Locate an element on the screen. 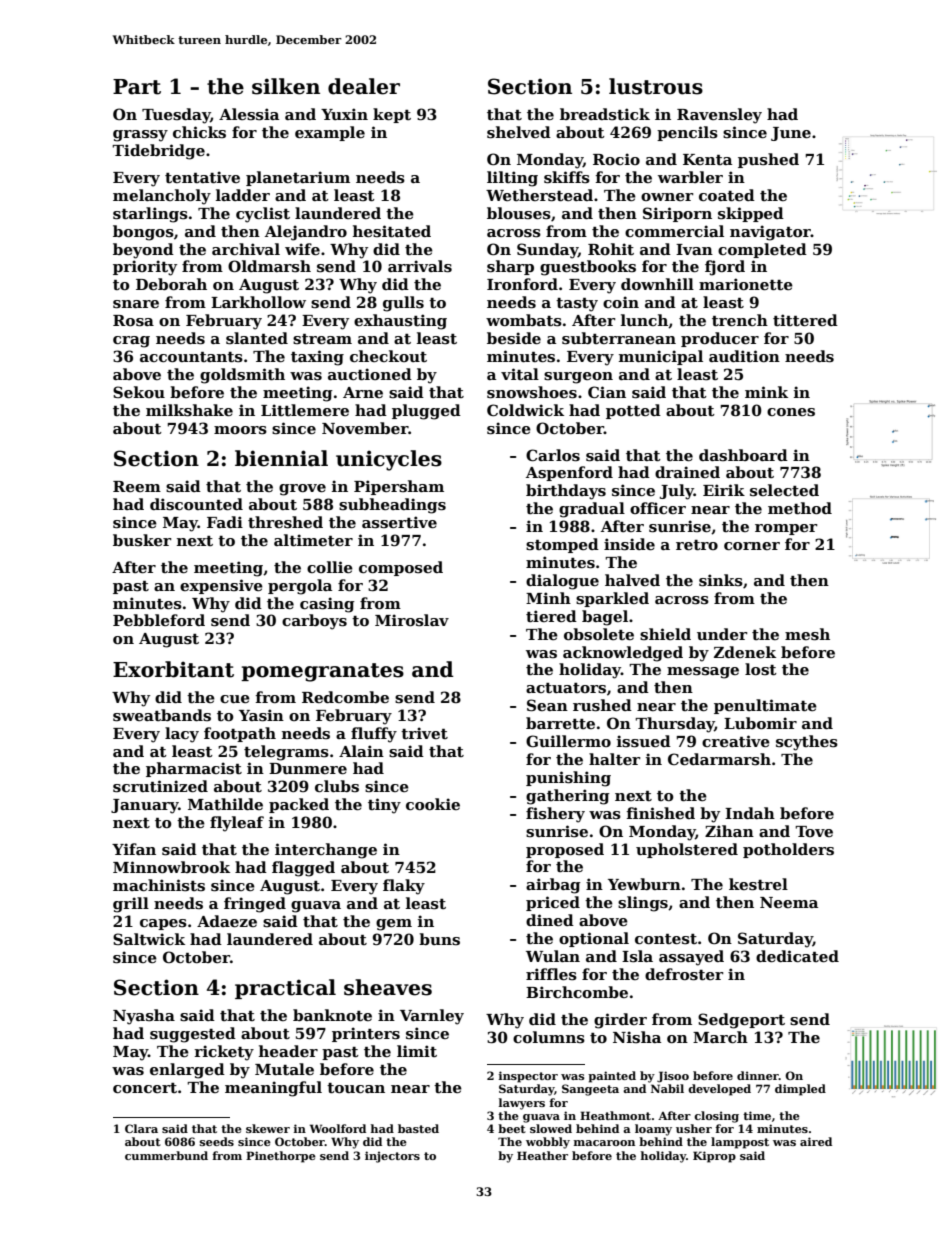 This screenshot has width=952, height=1233. Heather is located at coordinates (542, 1155).
